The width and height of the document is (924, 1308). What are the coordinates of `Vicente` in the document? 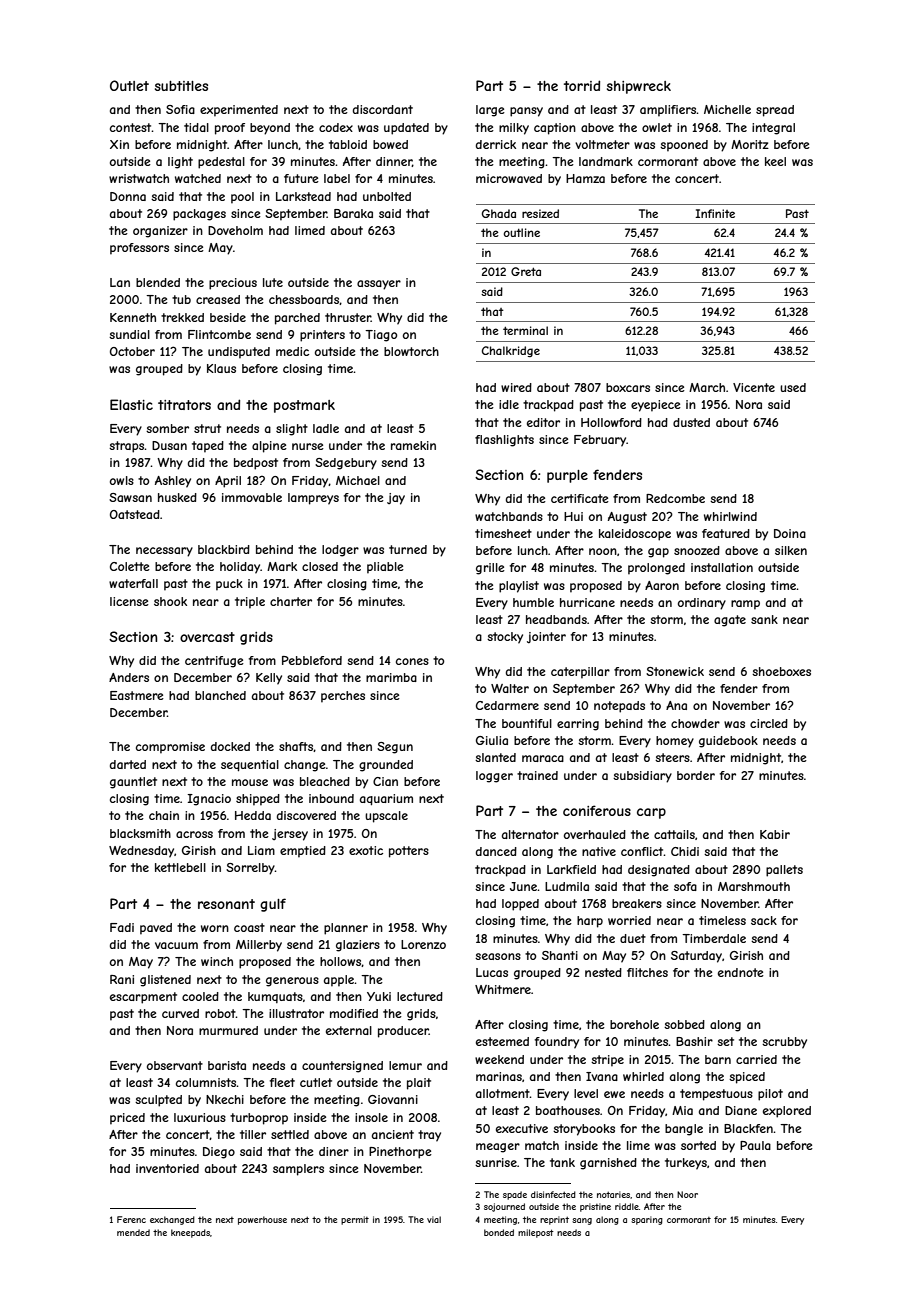 It's located at (754, 387).
